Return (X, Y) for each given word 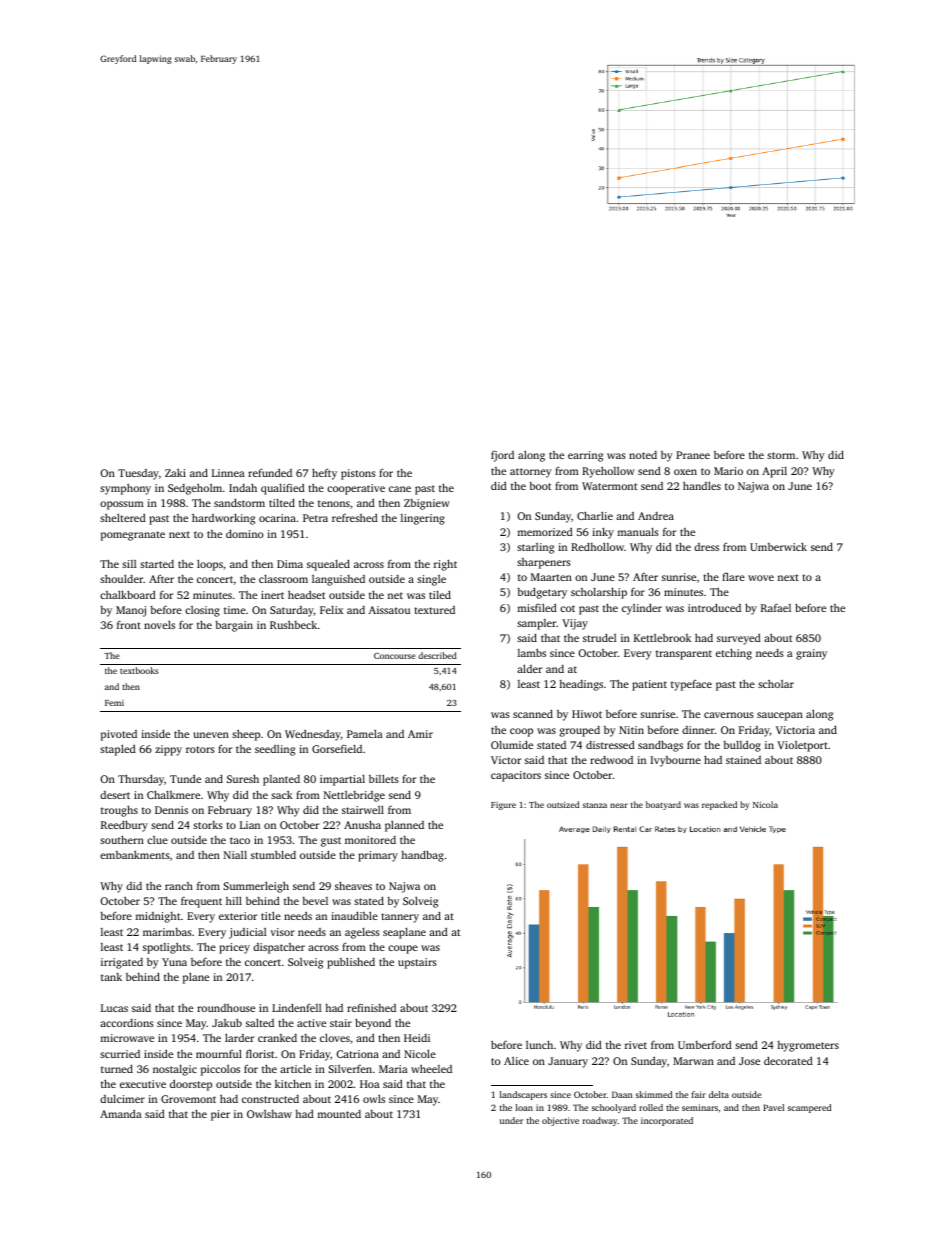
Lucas (114, 1008)
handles (702, 485)
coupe (403, 949)
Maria (393, 1069)
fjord (502, 456)
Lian (250, 825)
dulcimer (122, 1099)
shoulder (121, 578)
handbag (422, 856)
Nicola (765, 804)
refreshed (355, 517)
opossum (122, 505)
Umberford (705, 1044)
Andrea (656, 516)
